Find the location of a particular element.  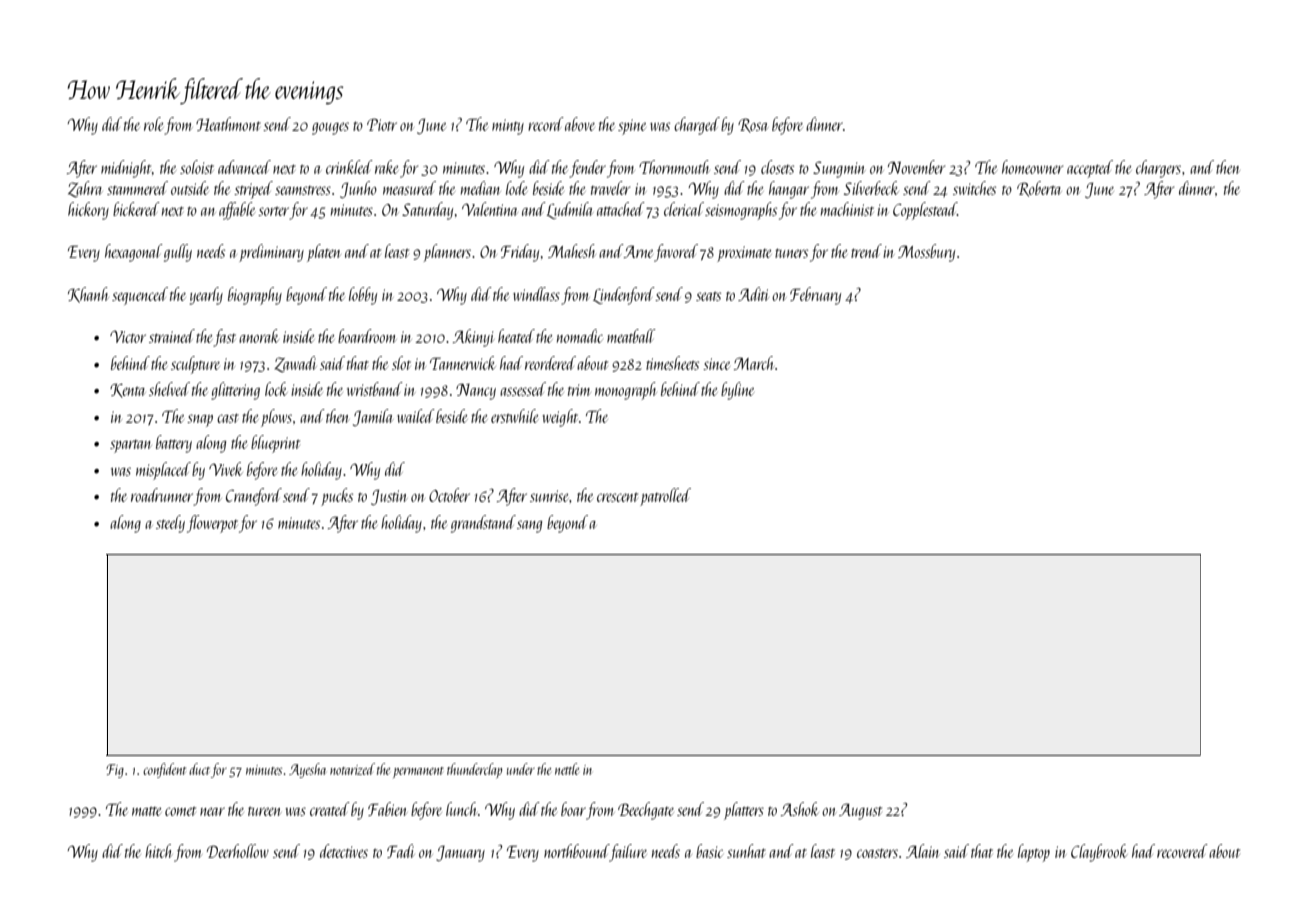

flowerpot is located at coordinates (212, 524).
